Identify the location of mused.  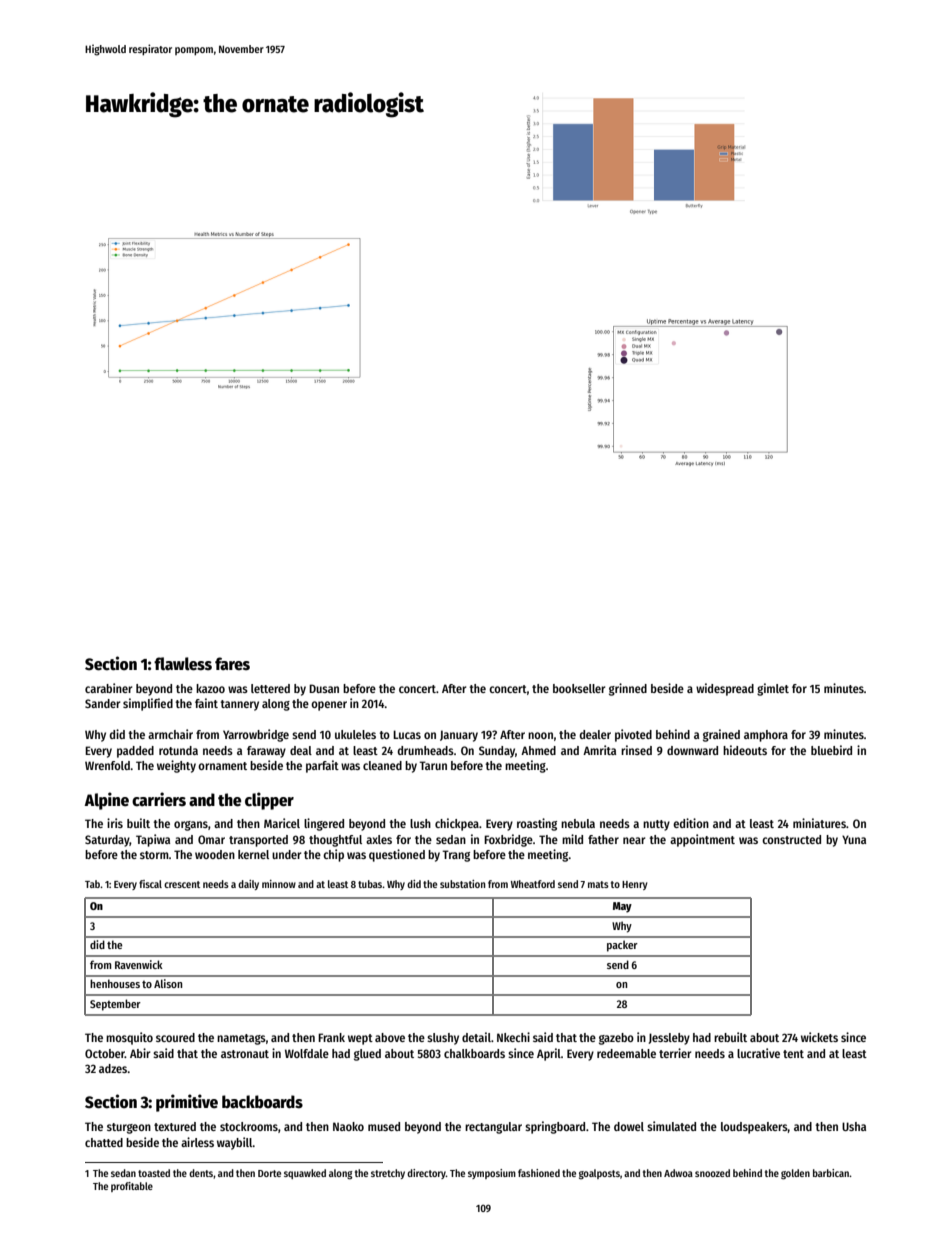
(384, 1126).
